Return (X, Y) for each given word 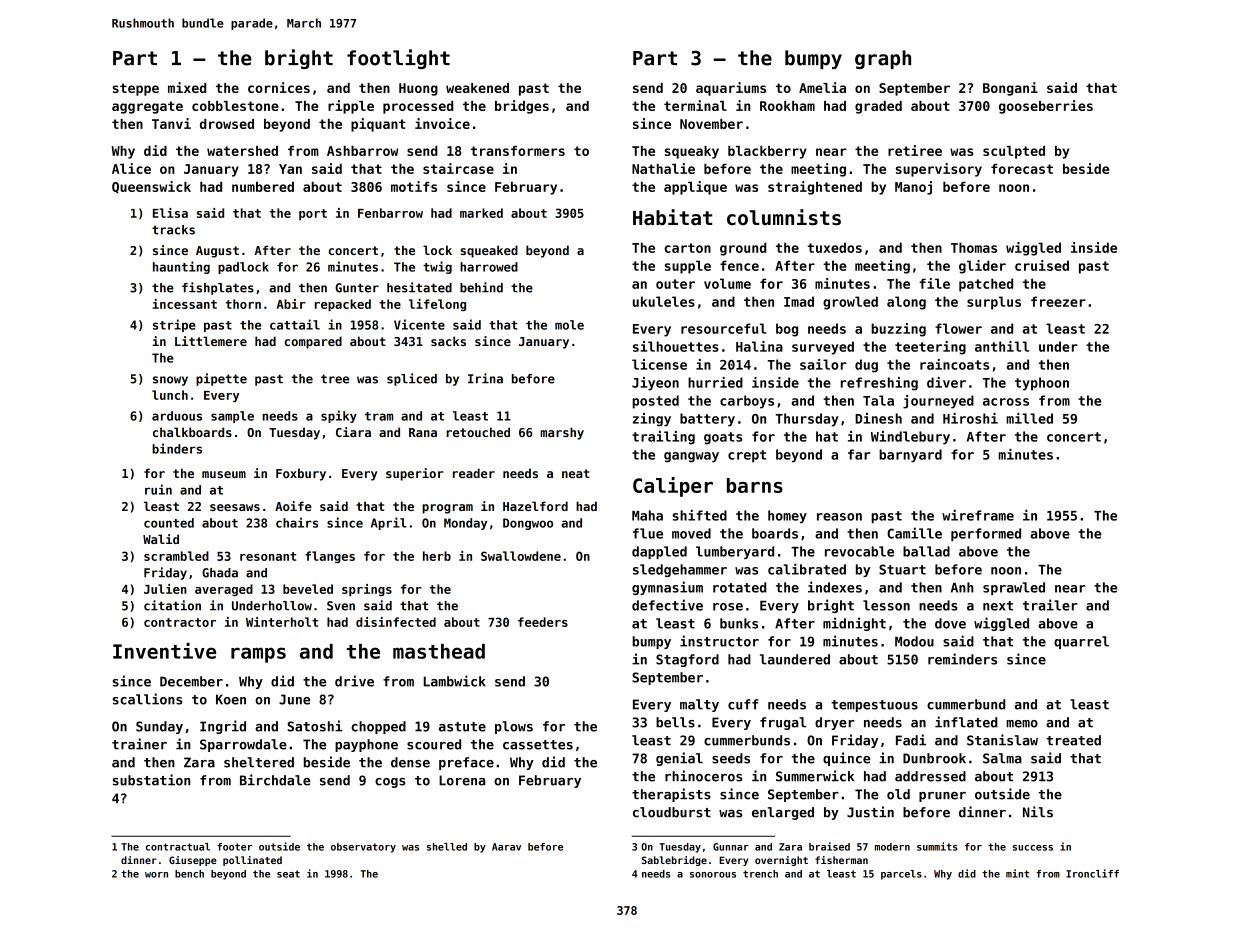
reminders (962, 659)
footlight (398, 59)
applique (695, 188)
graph (883, 59)
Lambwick (455, 681)
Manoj (913, 188)
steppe (136, 89)
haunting (181, 267)
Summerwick (815, 776)
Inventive (164, 651)
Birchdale (275, 780)
